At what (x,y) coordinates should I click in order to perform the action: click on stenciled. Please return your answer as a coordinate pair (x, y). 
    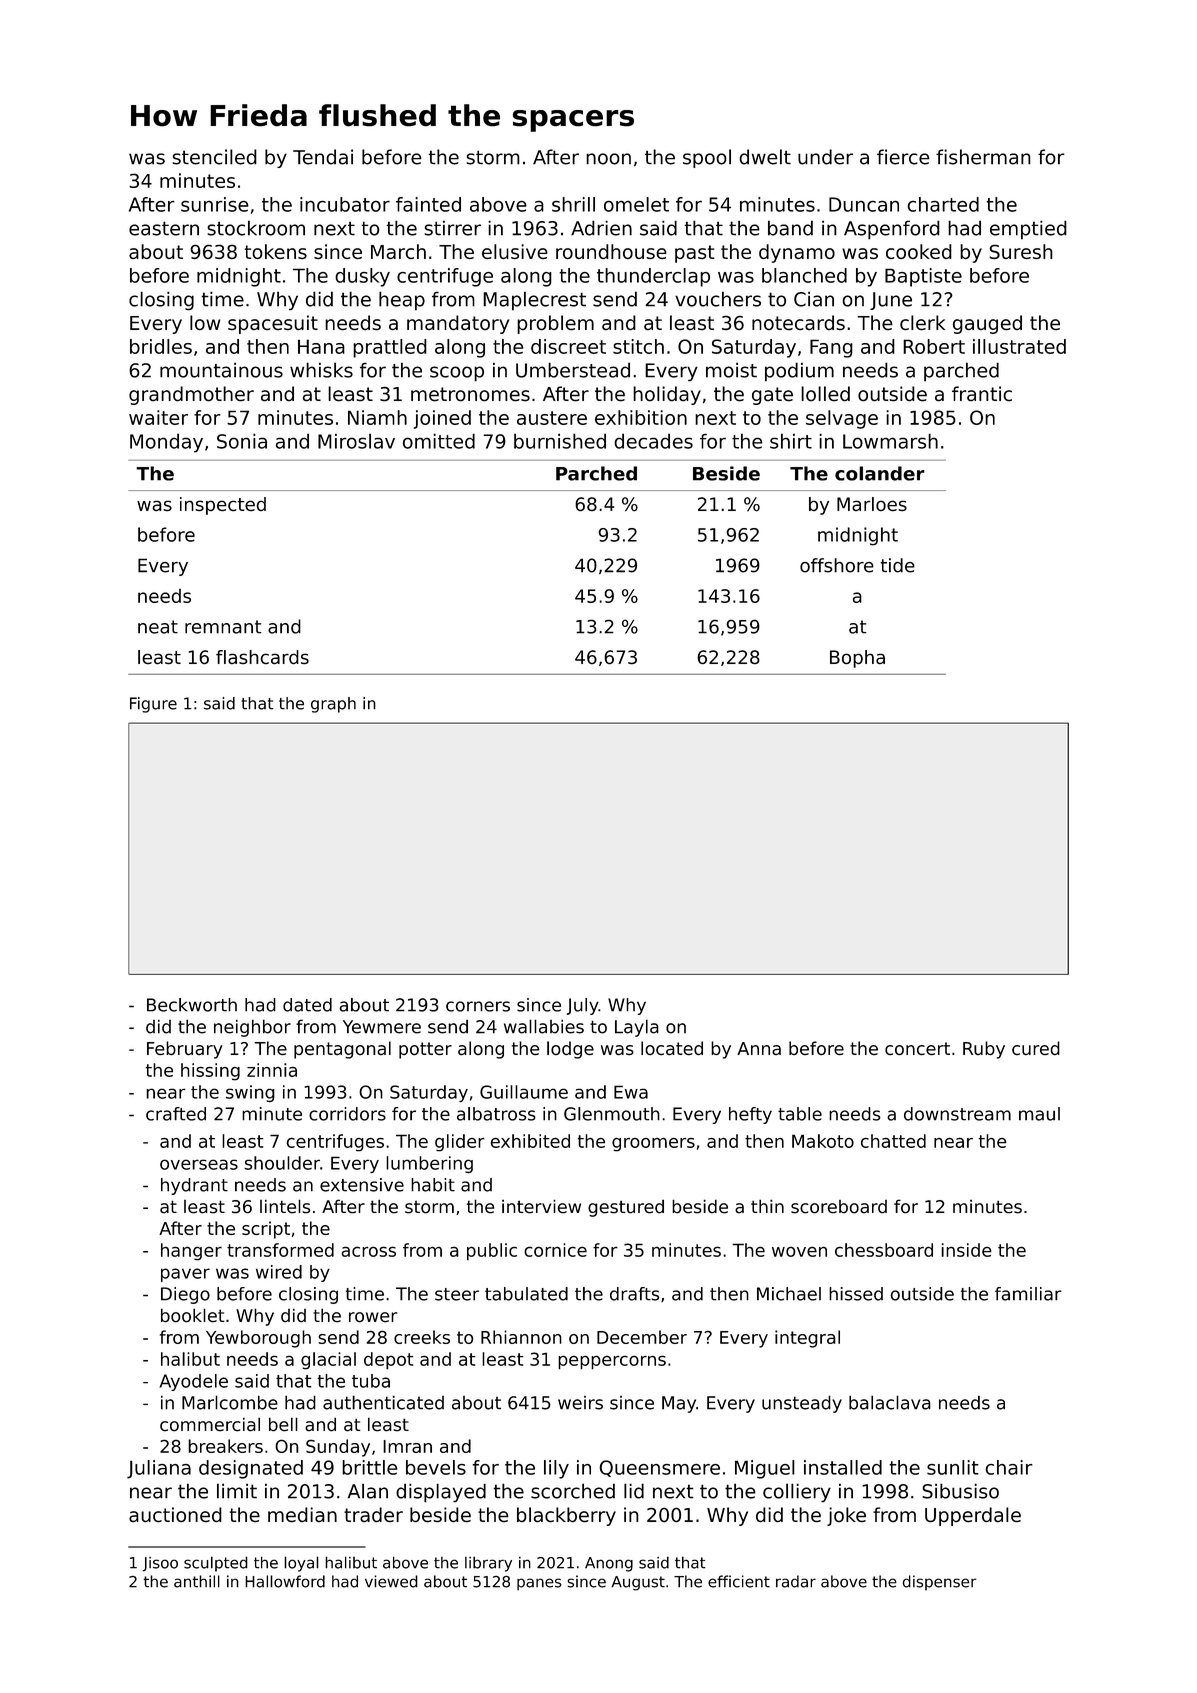
    Looking at the image, I should click on (214, 157).
